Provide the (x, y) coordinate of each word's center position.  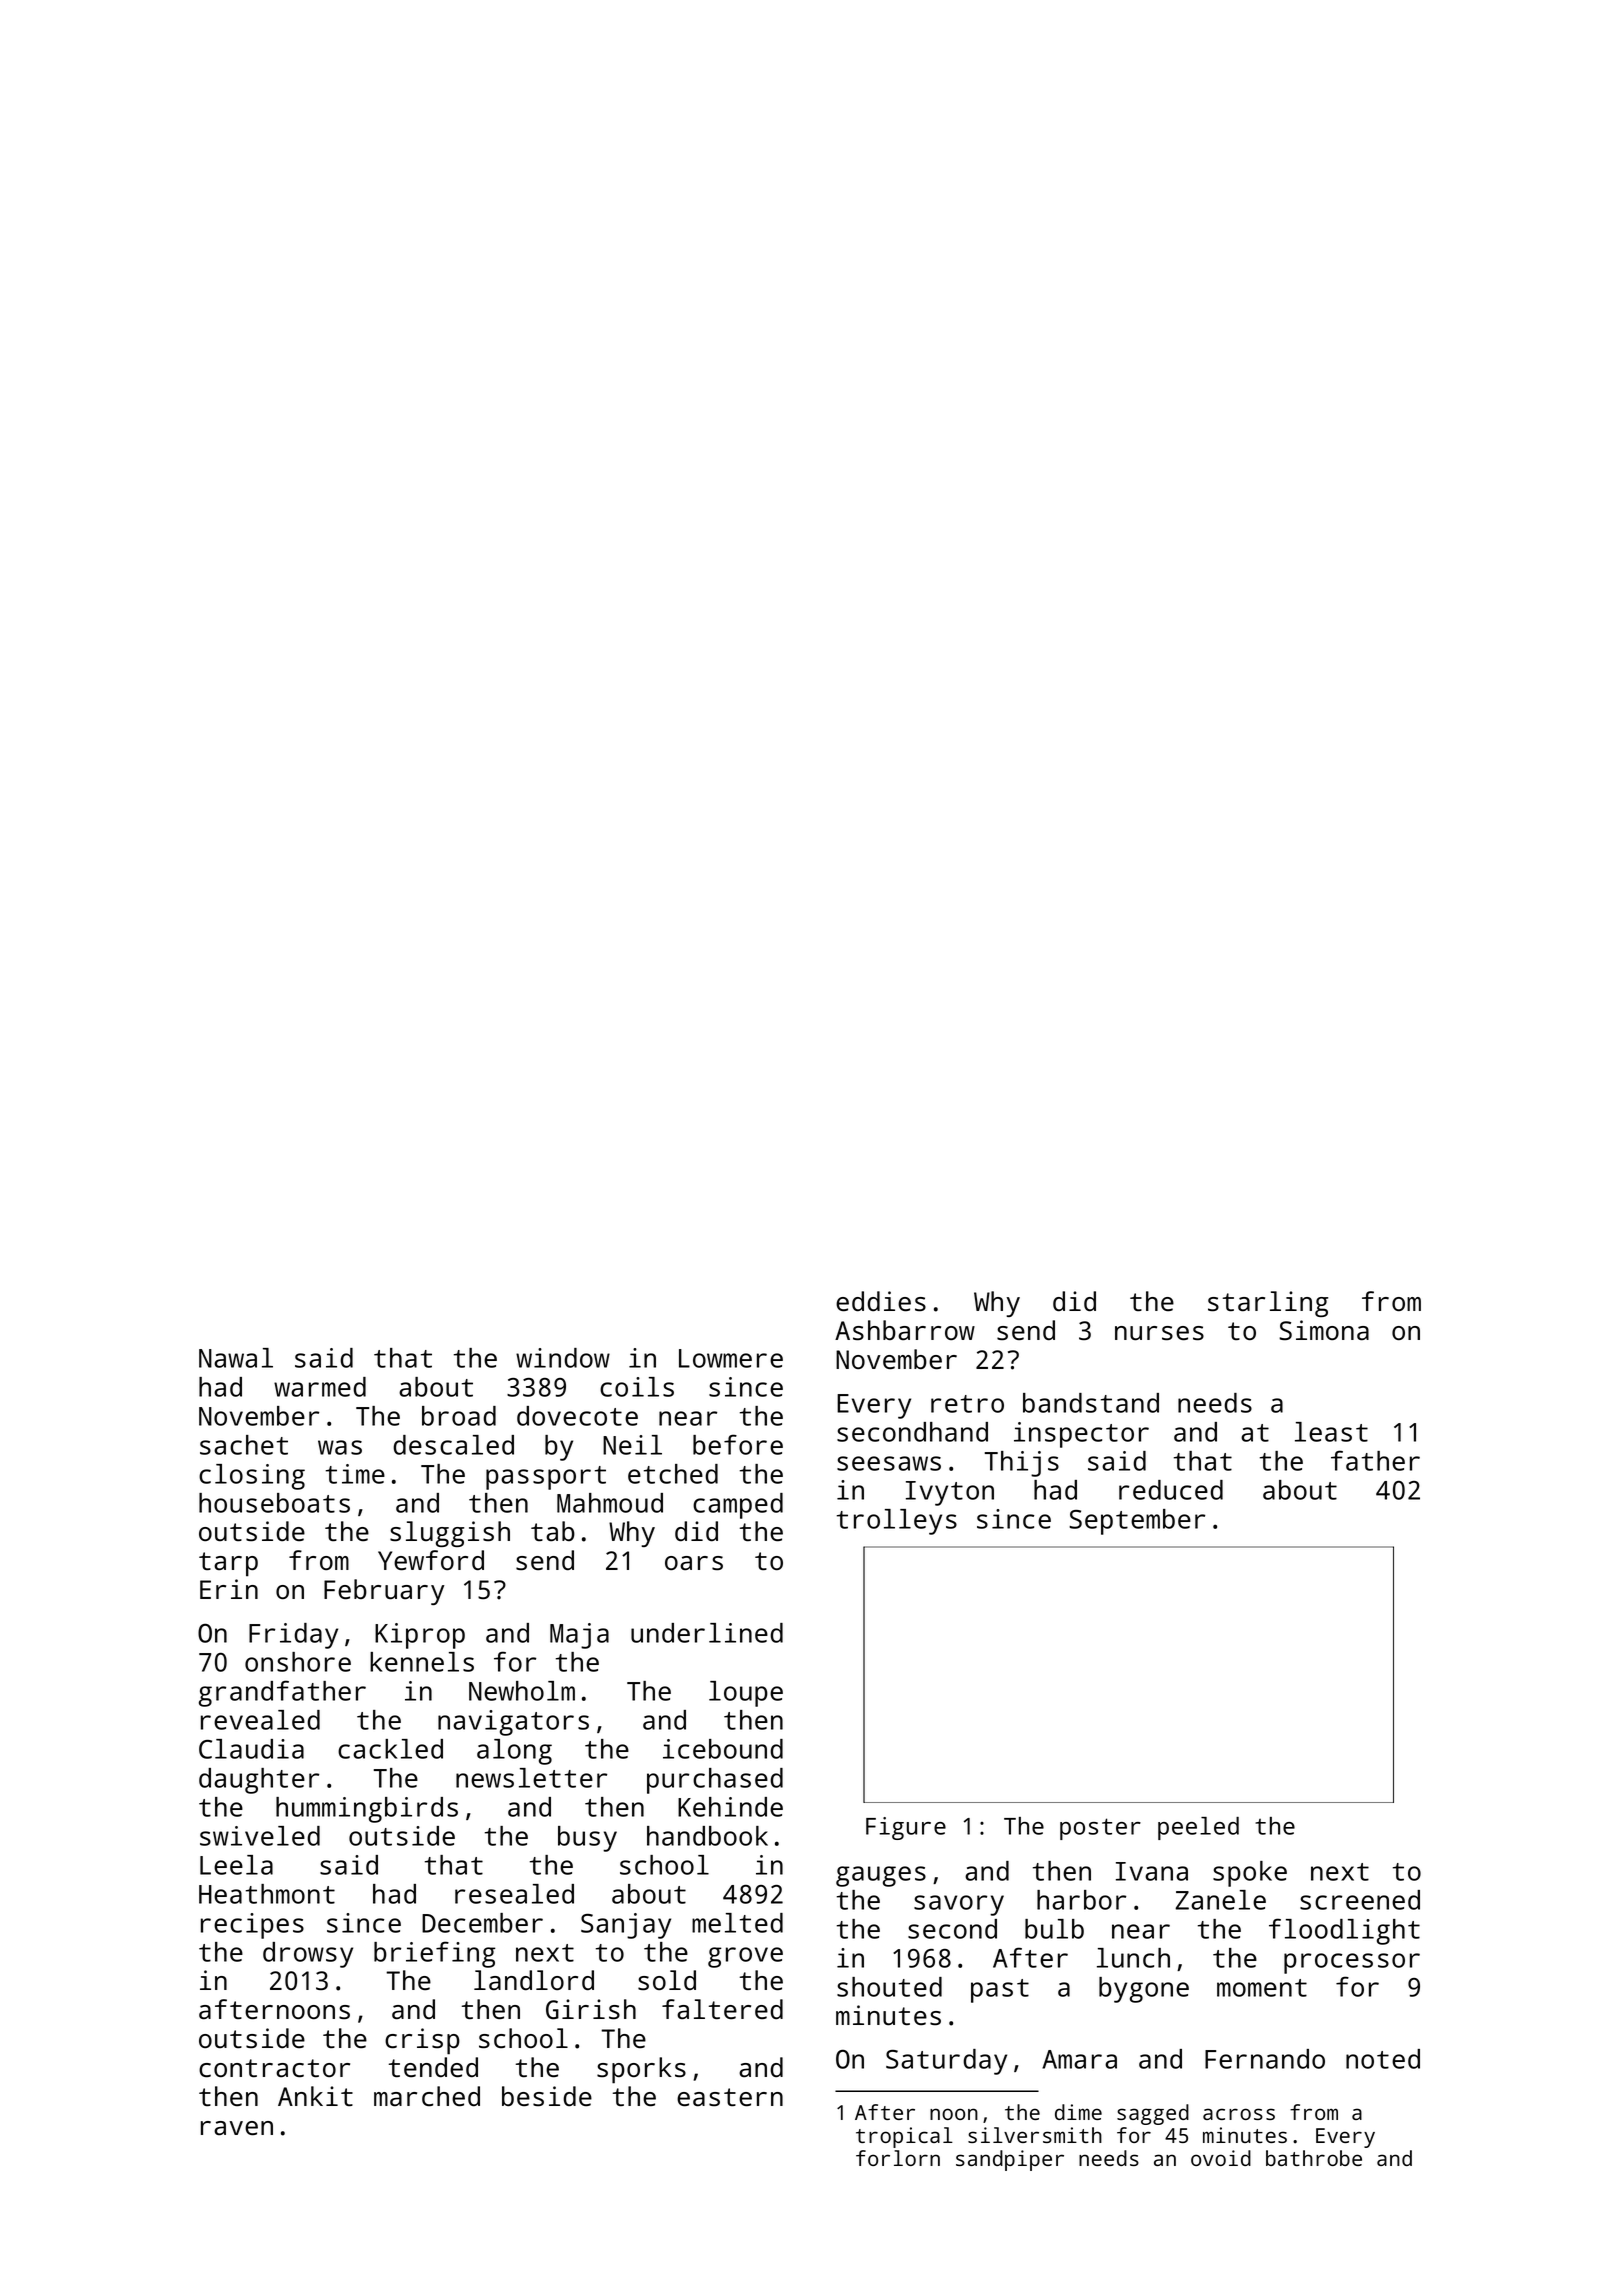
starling (1268, 1304)
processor (1352, 1963)
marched (427, 2096)
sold (667, 1980)
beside (547, 2096)
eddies (881, 1301)
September (1137, 1522)
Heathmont (267, 1894)
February (384, 1592)
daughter (259, 1781)
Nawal (236, 1358)
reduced (1171, 1490)
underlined (707, 1633)
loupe (746, 1694)
